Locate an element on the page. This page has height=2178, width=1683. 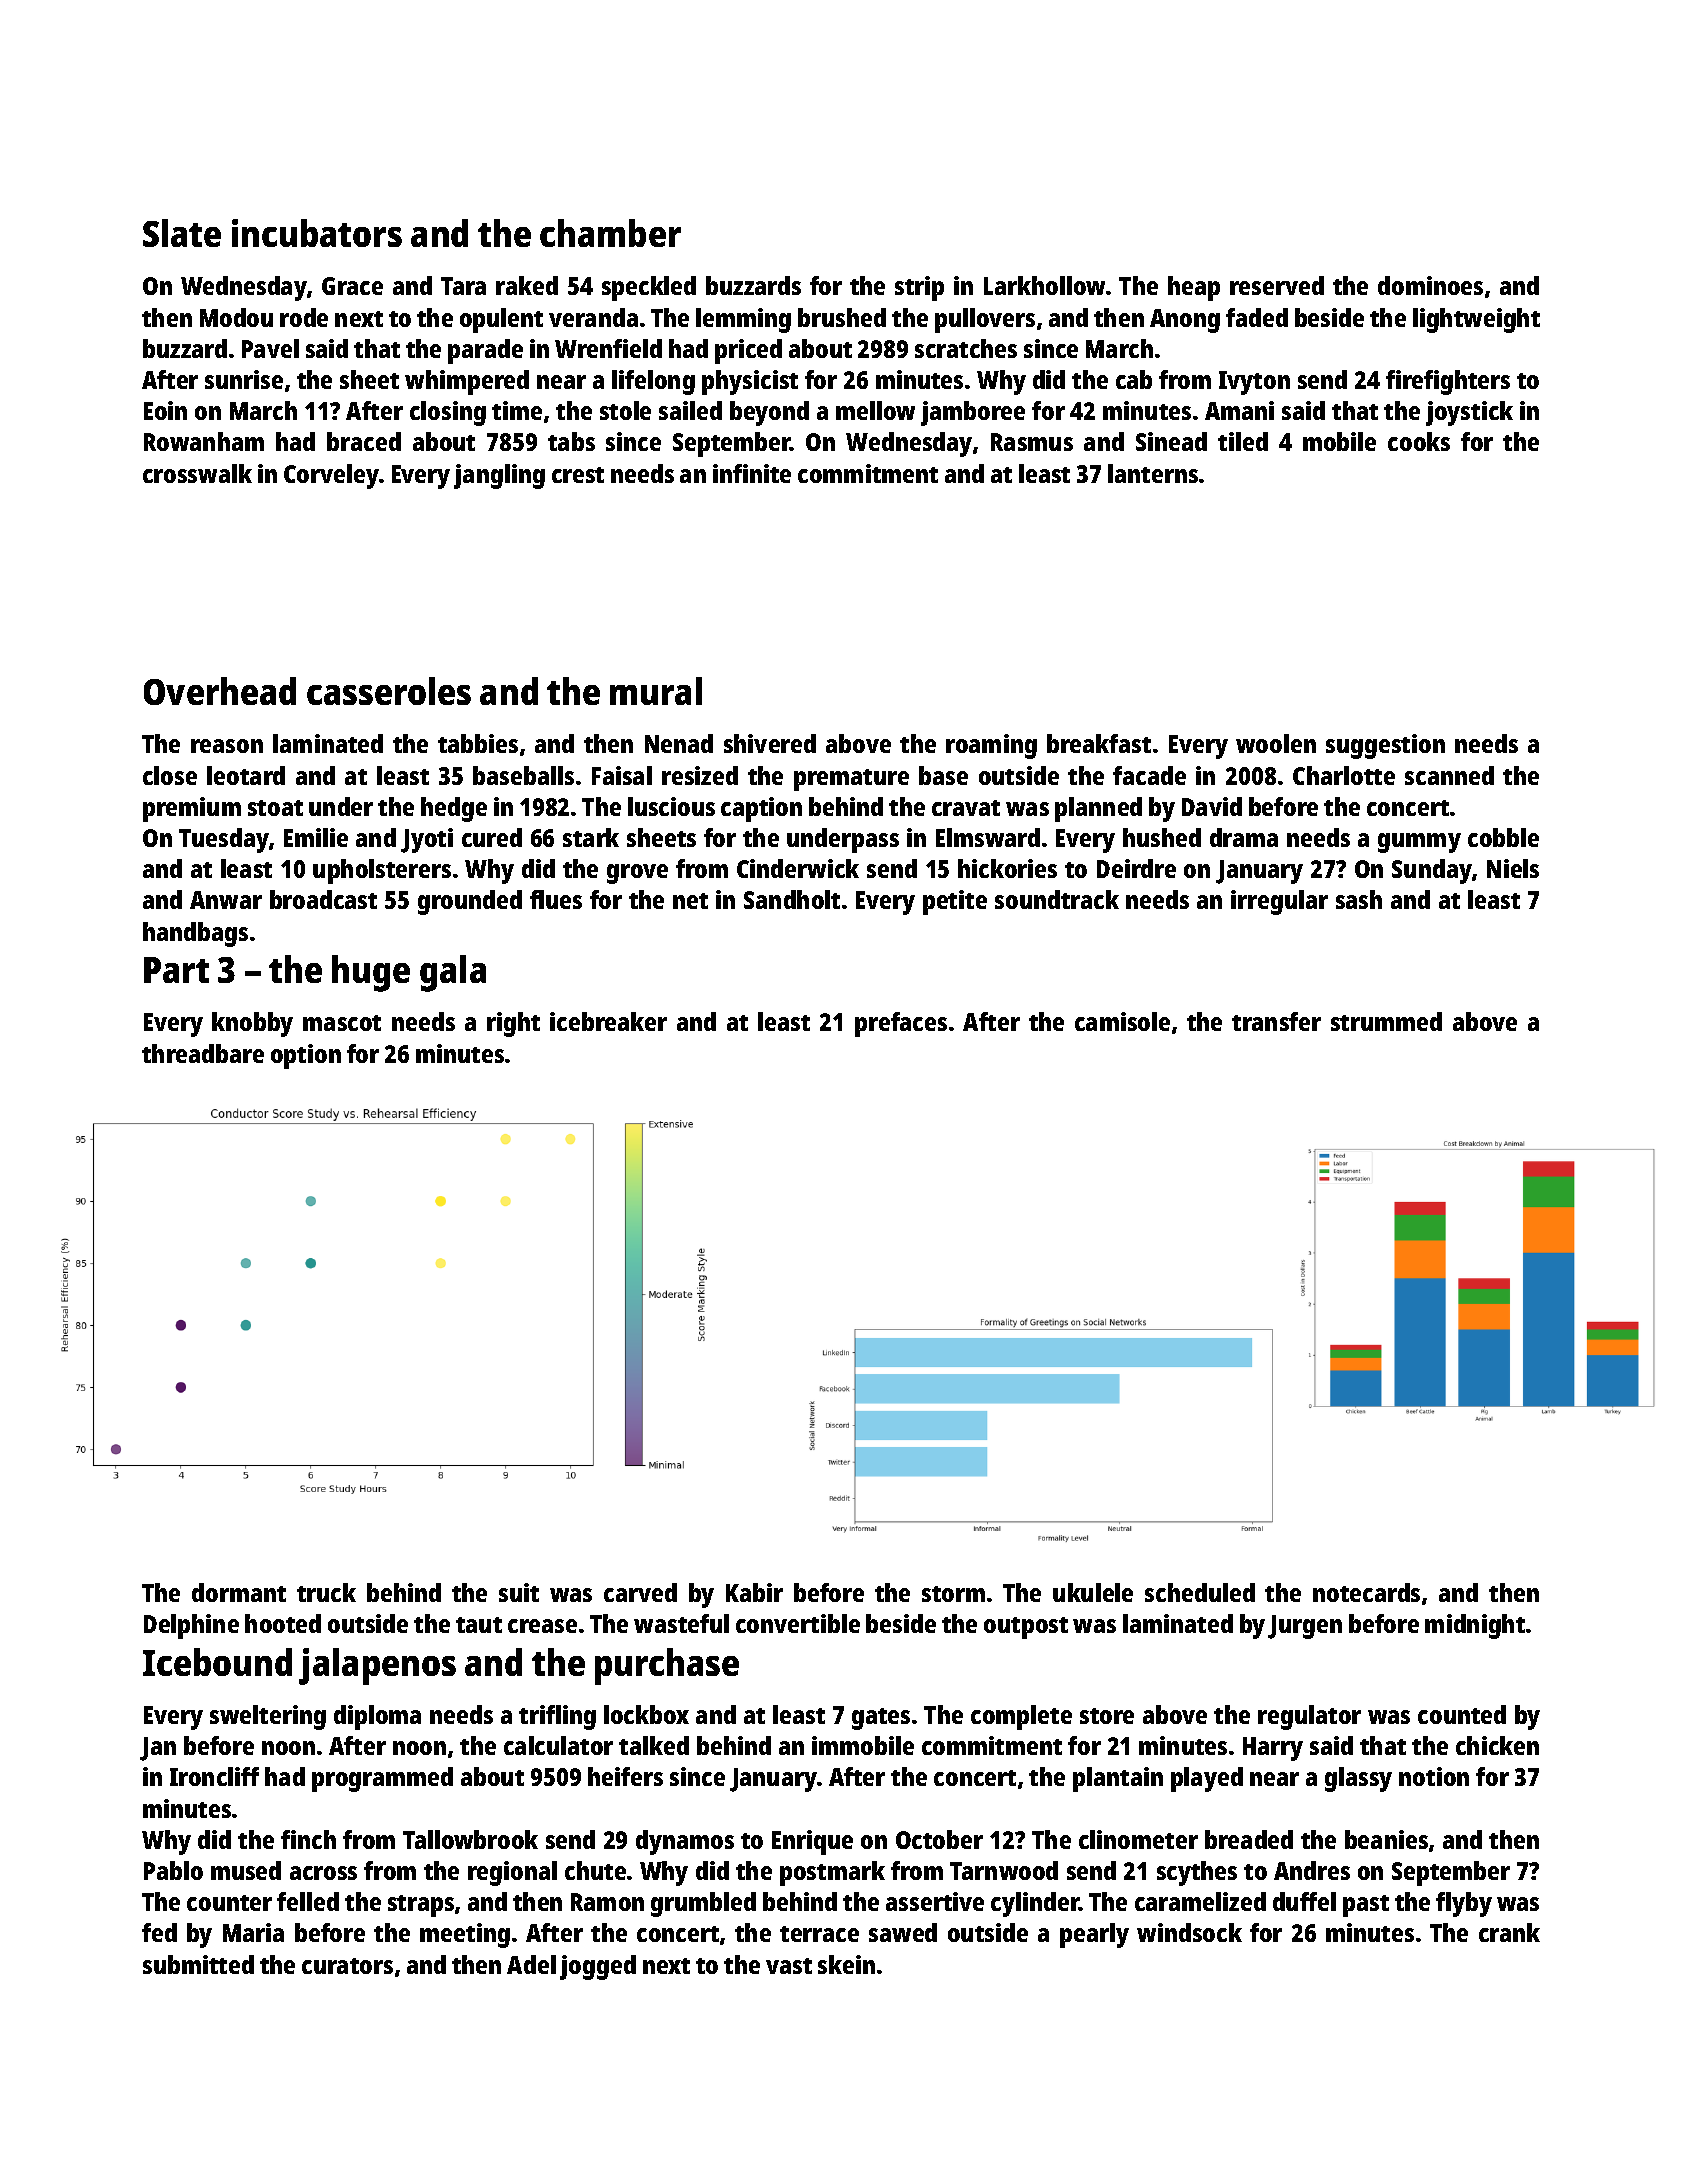
crosswalk is located at coordinates (197, 473).
